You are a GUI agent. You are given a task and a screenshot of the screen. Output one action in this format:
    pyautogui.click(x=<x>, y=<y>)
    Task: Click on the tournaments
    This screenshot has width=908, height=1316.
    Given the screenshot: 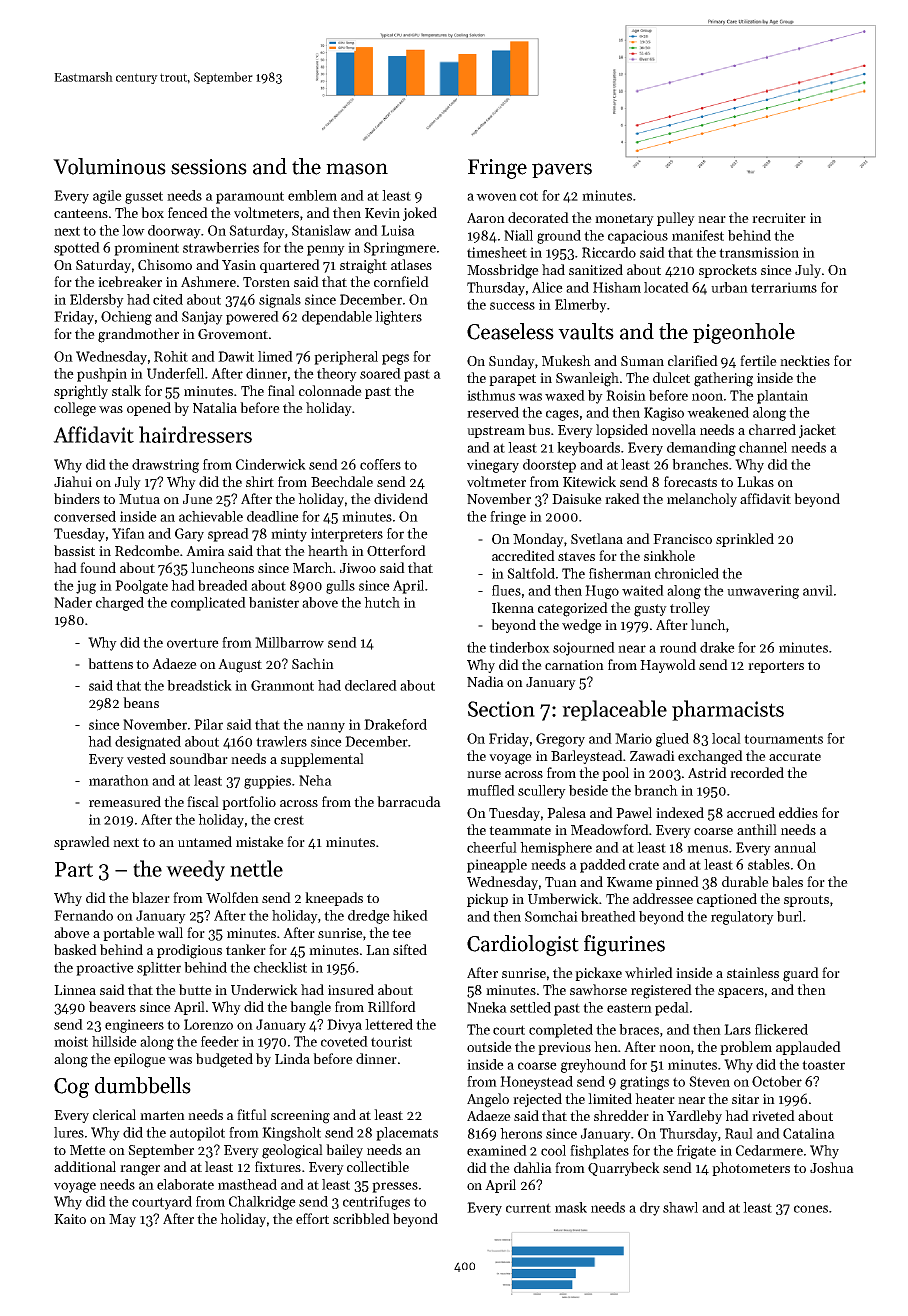 What is the action you would take?
    pyautogui.click(x=783, y=739)
